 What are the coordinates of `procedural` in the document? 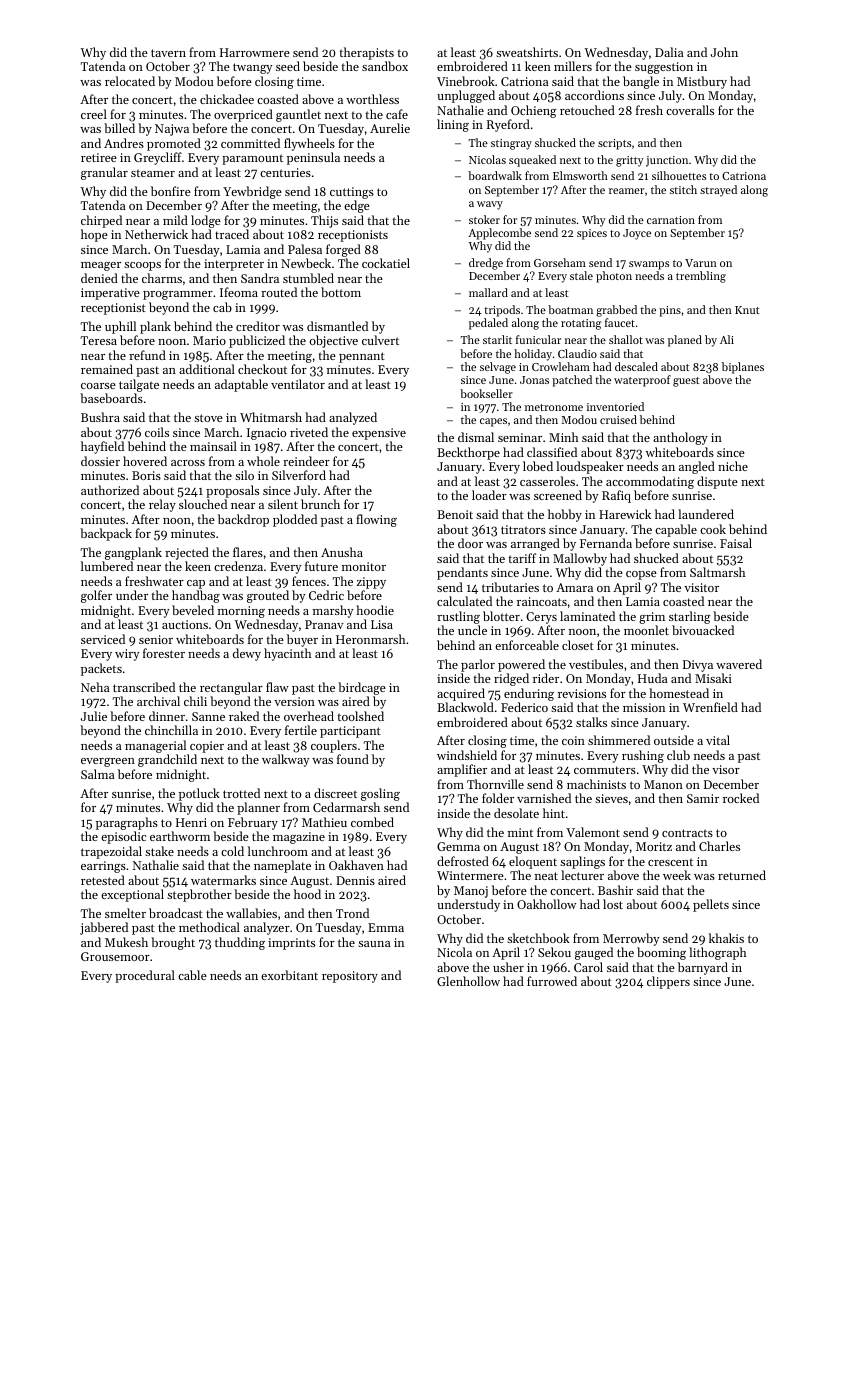 It's located at (145, 976).
